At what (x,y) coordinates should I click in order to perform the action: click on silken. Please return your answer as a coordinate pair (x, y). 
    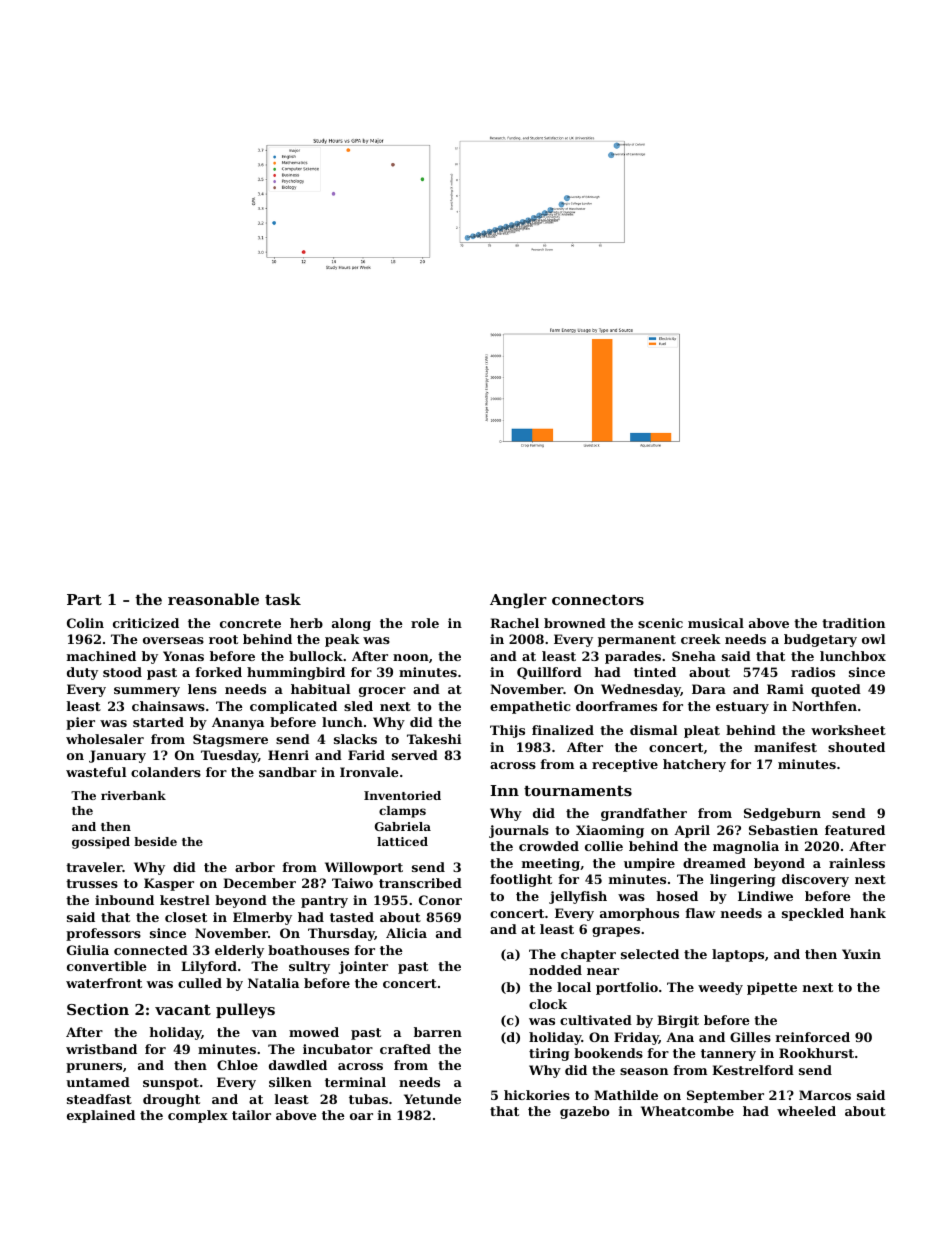
    Looking at the image, I should click on (290, 1082).
